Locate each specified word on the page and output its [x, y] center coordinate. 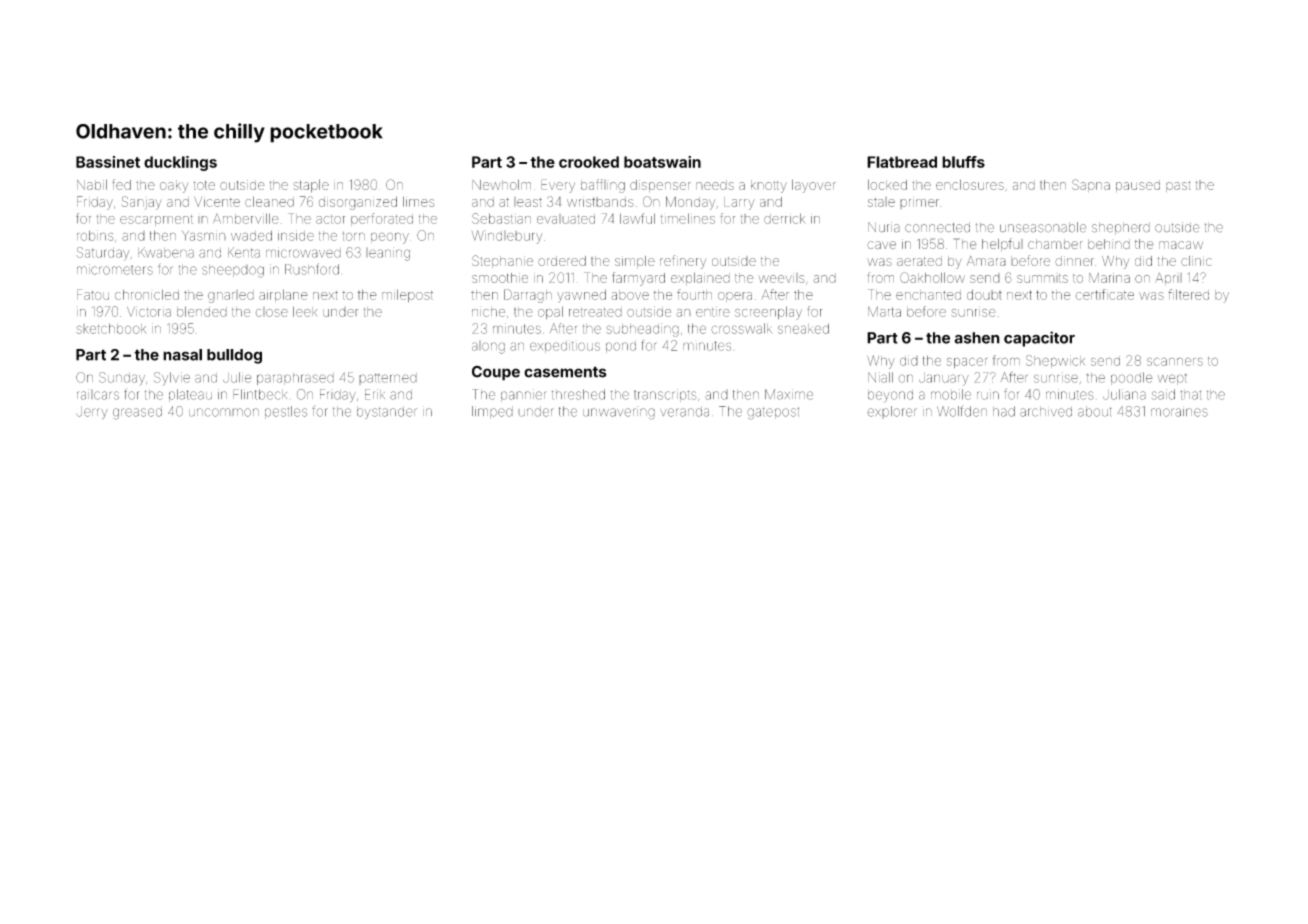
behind [1109, 244]
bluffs [963, 162]
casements [565, 372]
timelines [688, 218]
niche [488, 312]
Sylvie [172, 379]
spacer [967, 362]
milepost [407, 296]
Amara [986, 261]
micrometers [115, 269]
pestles [286, 412]
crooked [589, 162]
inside [296, 235]
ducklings [180, 163]
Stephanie [502, 261]
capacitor [1039, 339]
